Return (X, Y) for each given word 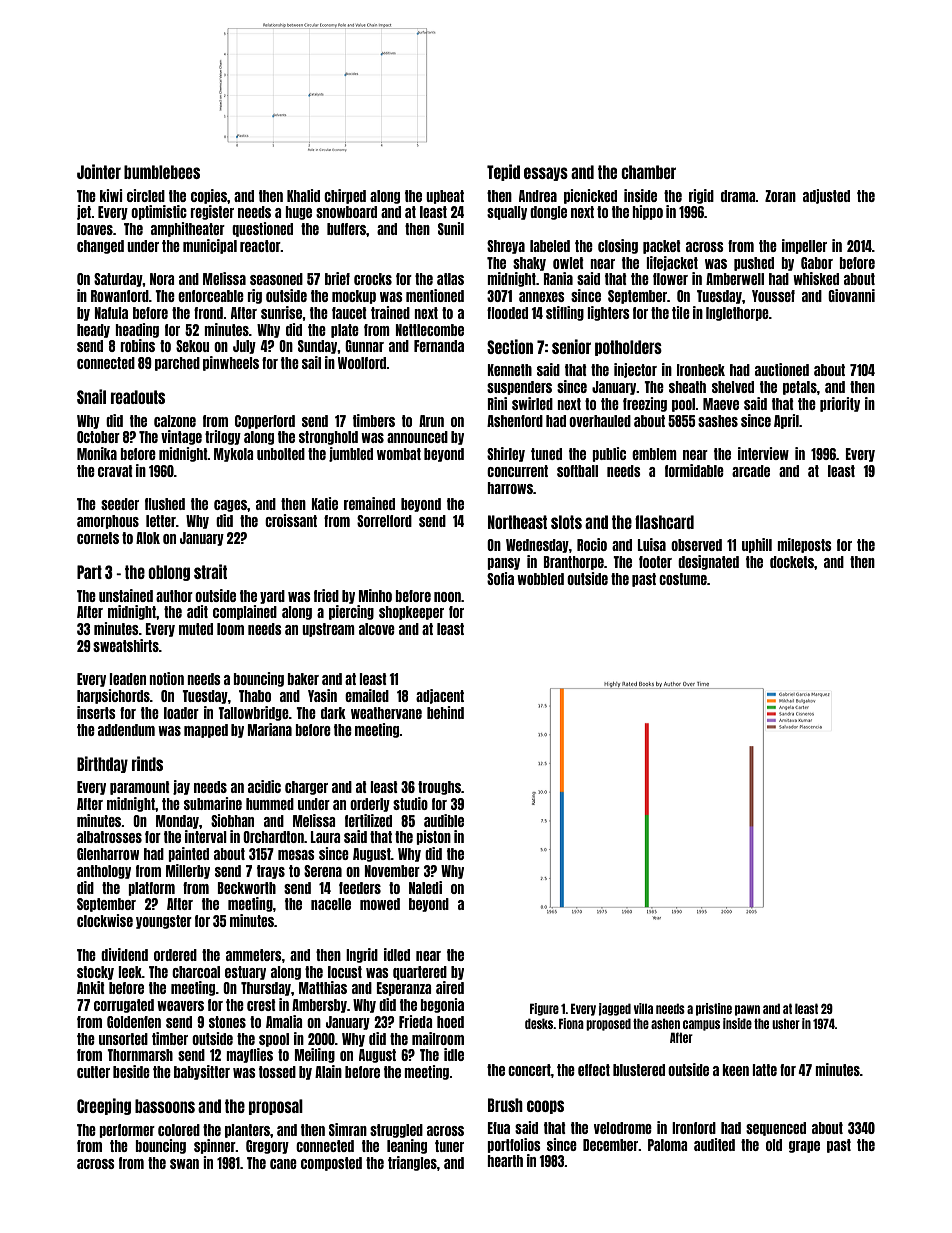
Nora (162, 279)
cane (283, 1164)
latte (764, 1070)
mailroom (438, 1038)
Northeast (517, 522)
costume (683, 579)
